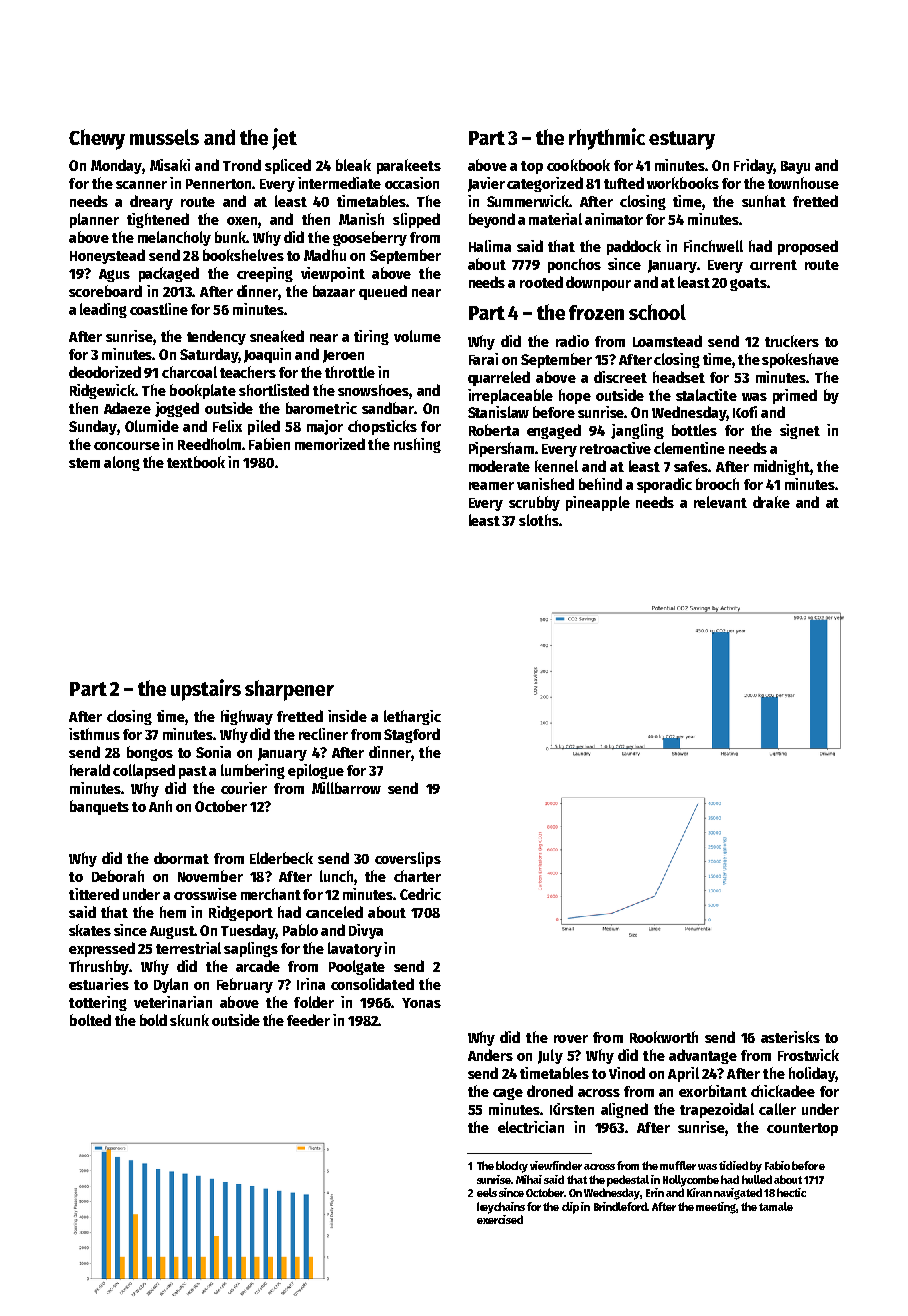 This screenshot has width=908, height=1316. Describe the element at coordinates (244, 788) in the screenshot. I see `courier` at that location.
